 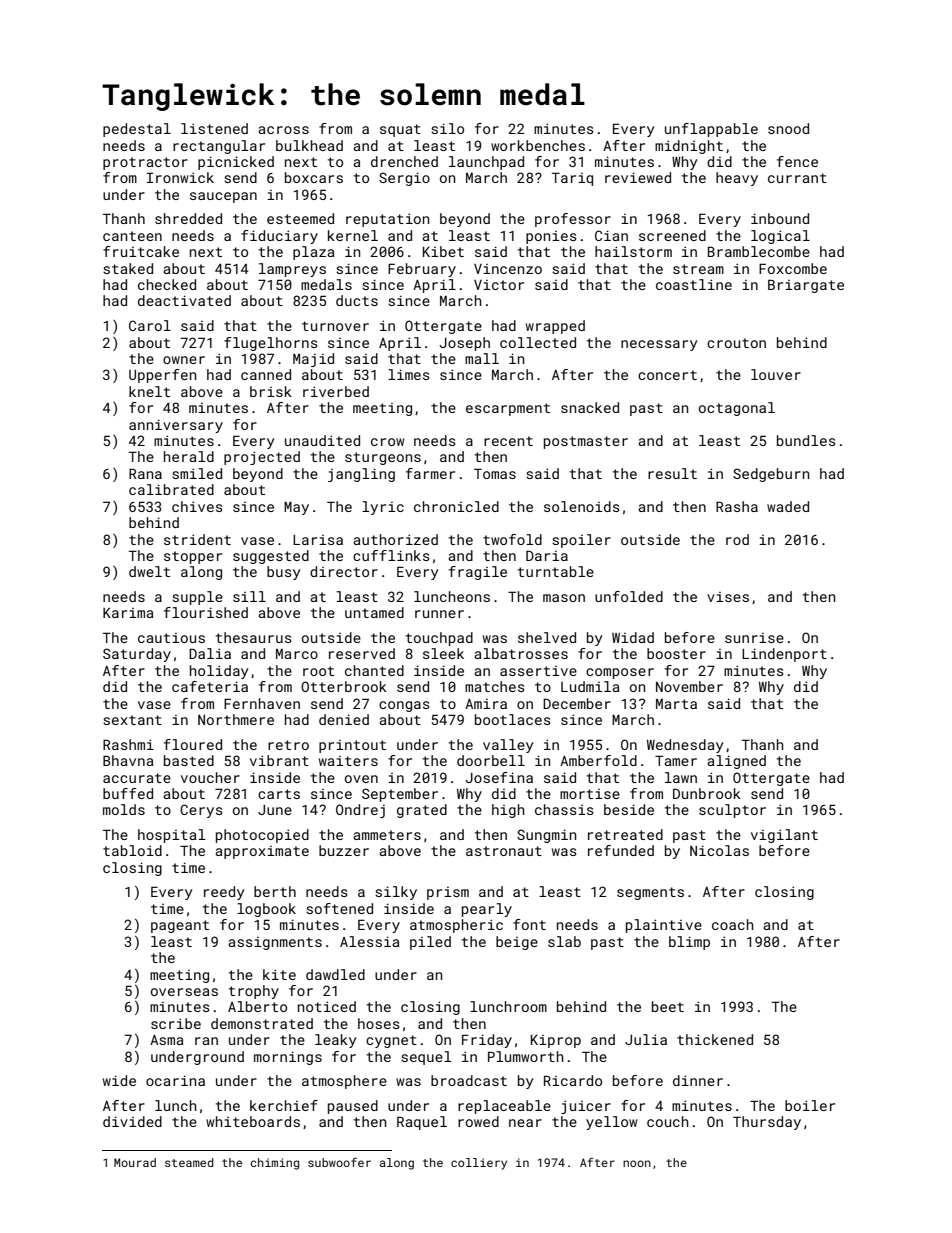 I want to click on canteen, so click(x=132, y=236).
